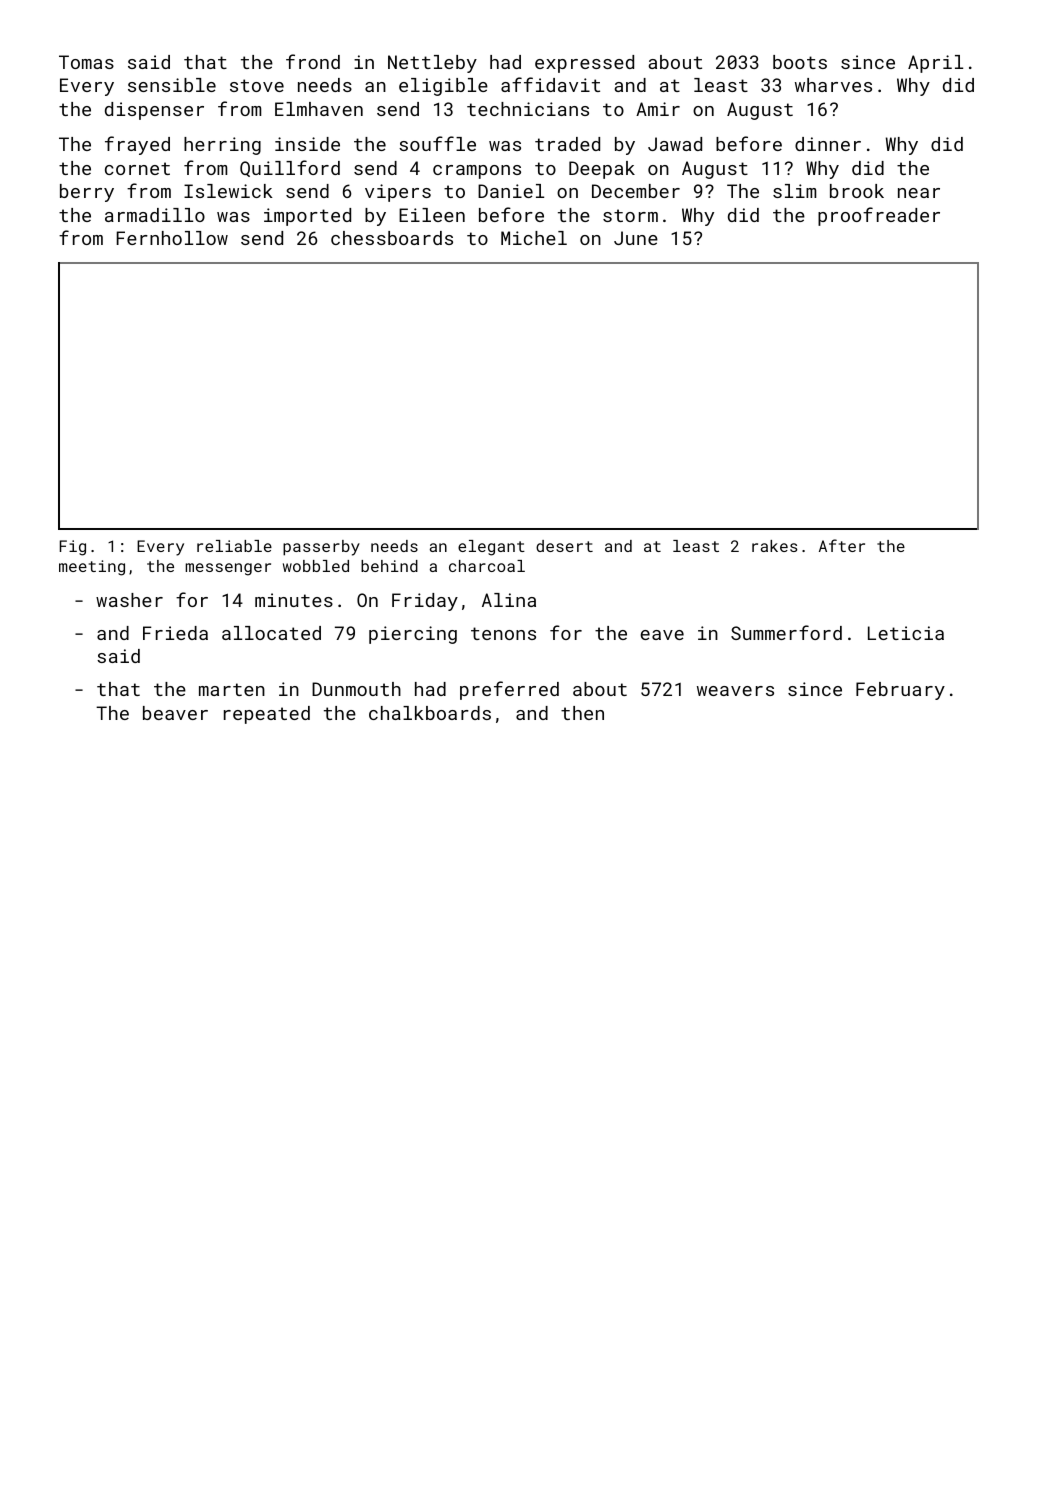 This image has width=1037, height=1501. I want to click on June, so click(636, 238).
